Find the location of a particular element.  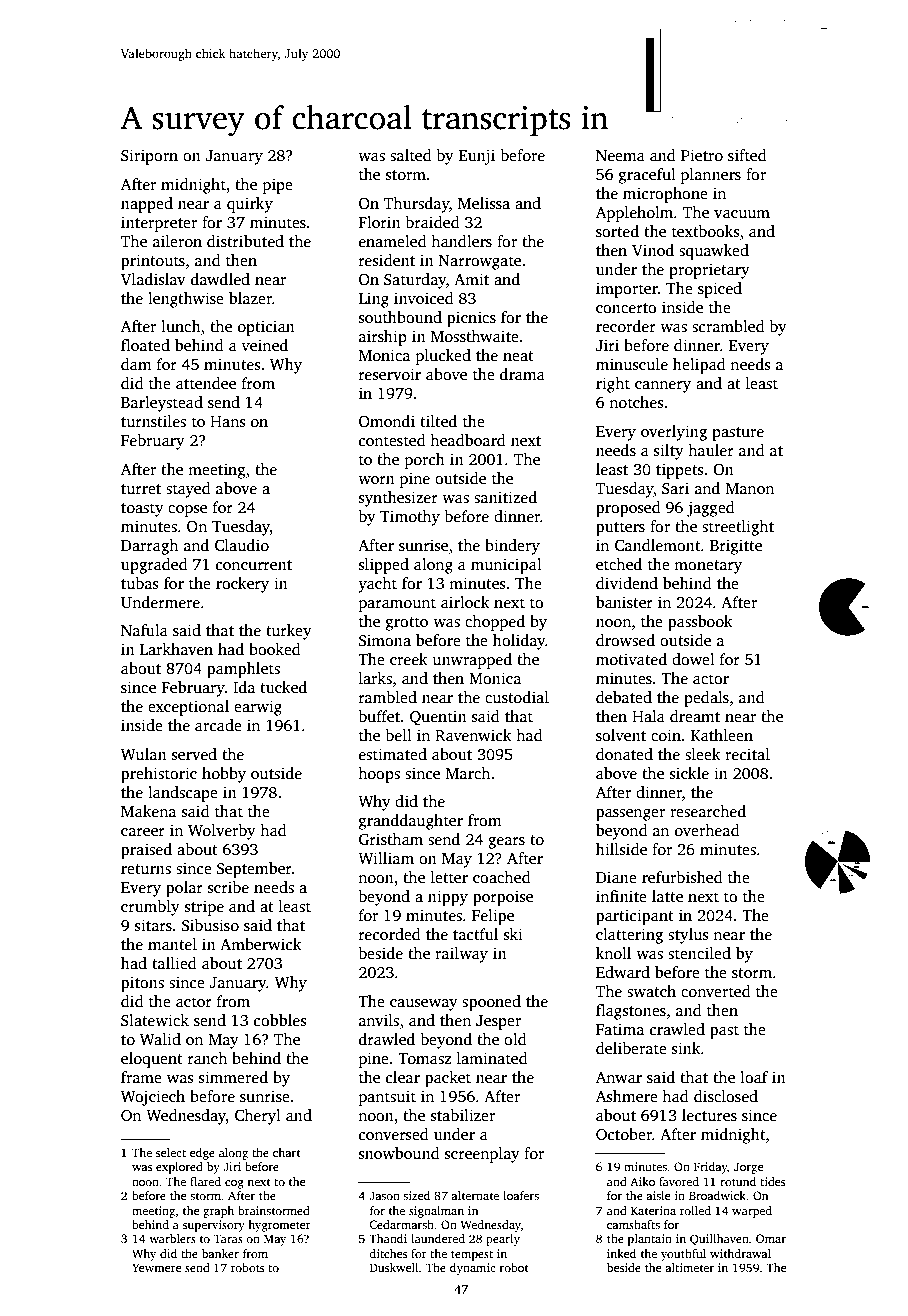

Manon is located at coordinates (750, 488).
